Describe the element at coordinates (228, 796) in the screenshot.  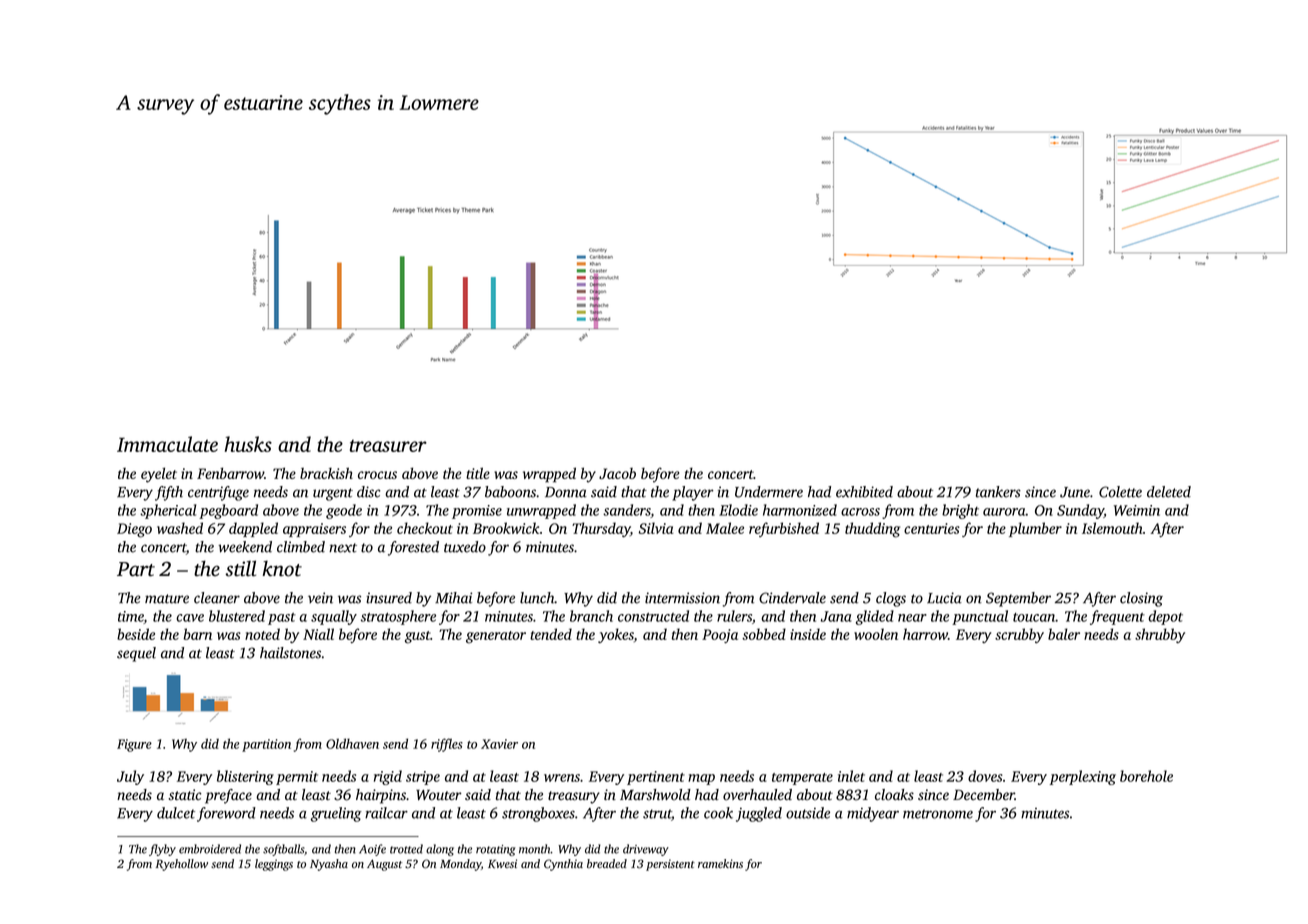
I see `preface` at that location.
